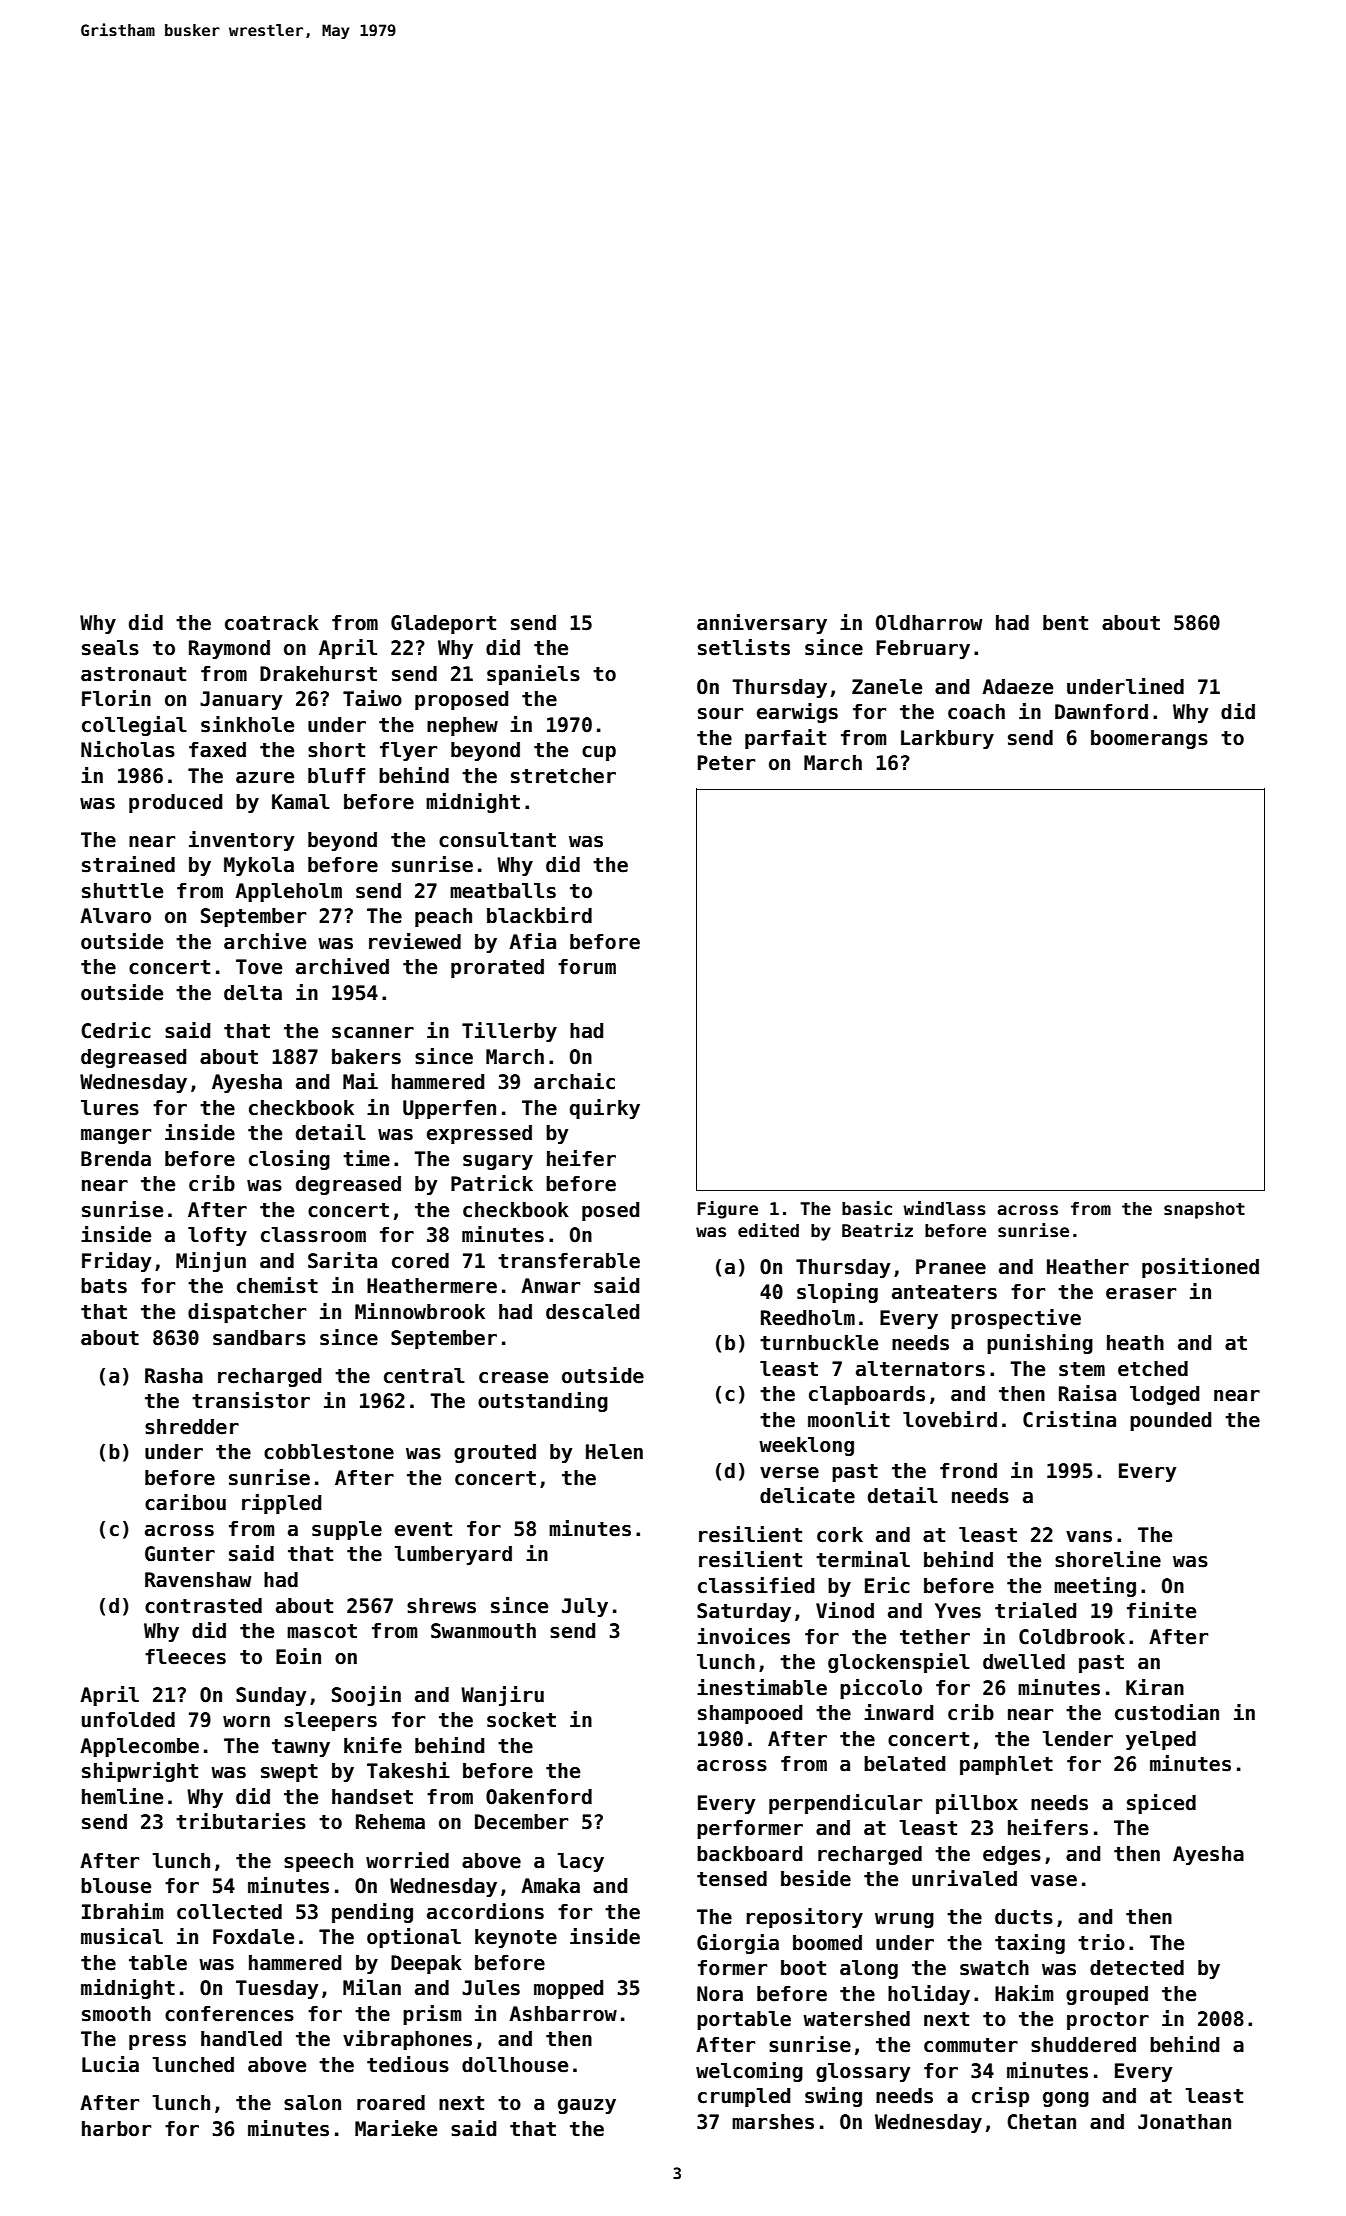  What do you see at coordinates (1149, 739) in the image?
I see `boomerangs` at bounding box center [1149, 739].
